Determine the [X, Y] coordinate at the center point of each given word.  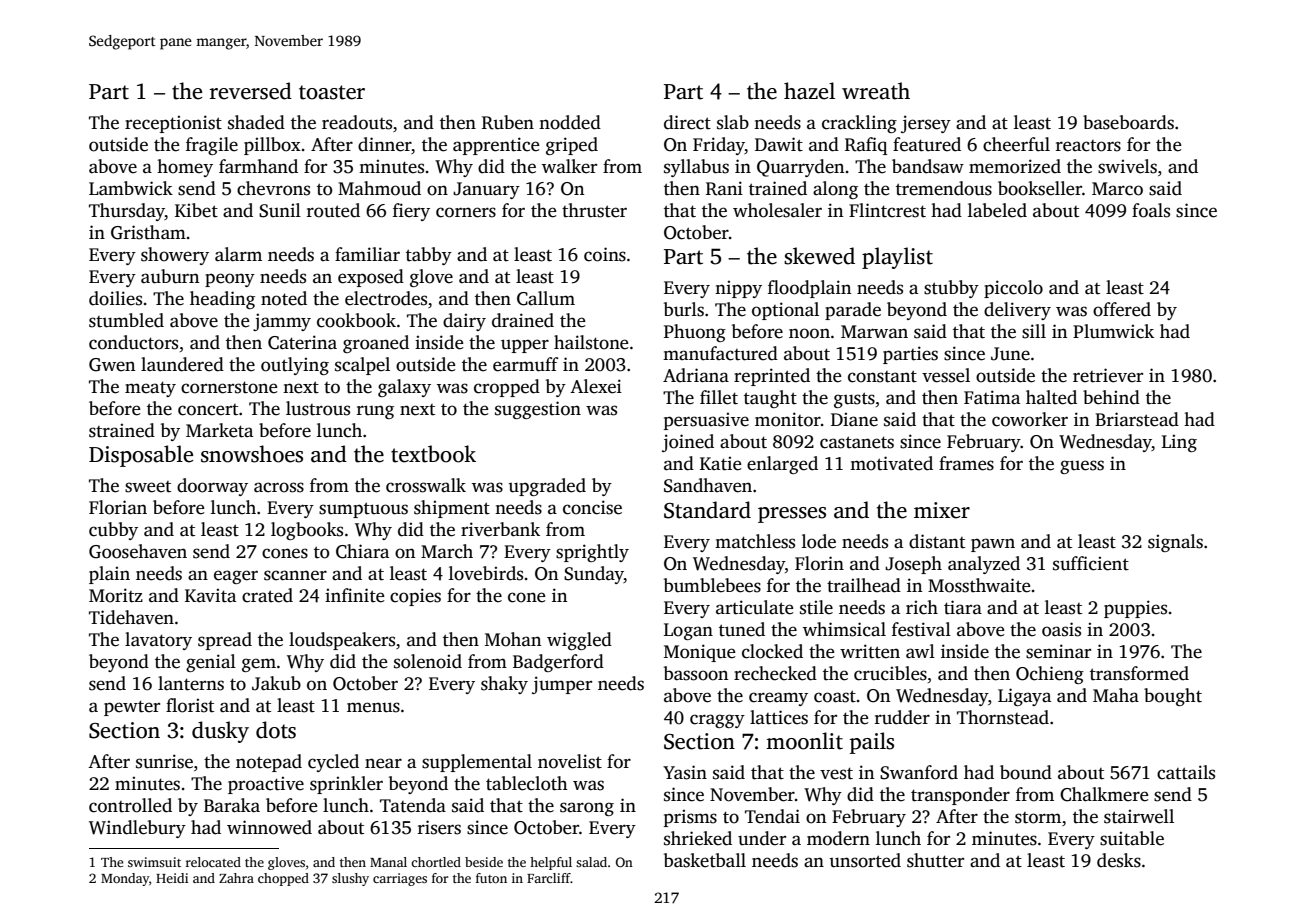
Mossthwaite [979, 585]
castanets [857, 442]
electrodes [386, 298]
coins [605, 254]
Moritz [116, 595]
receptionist [173, 124]
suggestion [538, 410]
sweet [148, 487]
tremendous [944, 188]
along [835, 190]
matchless [755, 541]
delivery [1017, 311]
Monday [125, 879]
